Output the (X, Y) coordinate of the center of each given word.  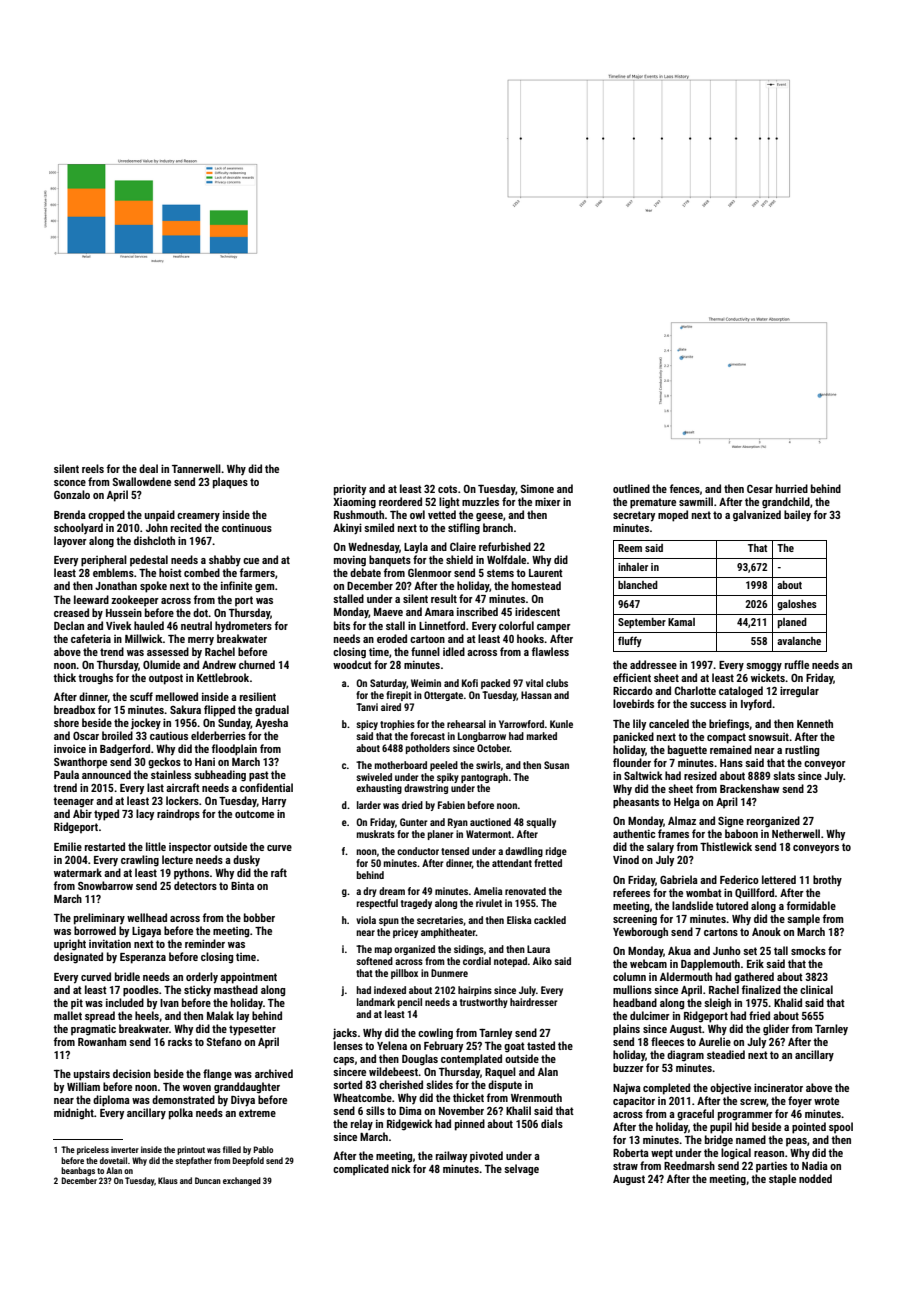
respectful (377, 904)
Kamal (681, 622)
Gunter (414, 822)
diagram (685, 1056)
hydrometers (243, 626)
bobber (259, 917)
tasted (541, 1045)
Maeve (388, 612)
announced (106, 774)
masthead (236, 989)
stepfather (193, 1161)
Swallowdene (142, 481)
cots (447, 489)
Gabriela (679, 879)
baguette (687, 751)
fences (685, 488)
